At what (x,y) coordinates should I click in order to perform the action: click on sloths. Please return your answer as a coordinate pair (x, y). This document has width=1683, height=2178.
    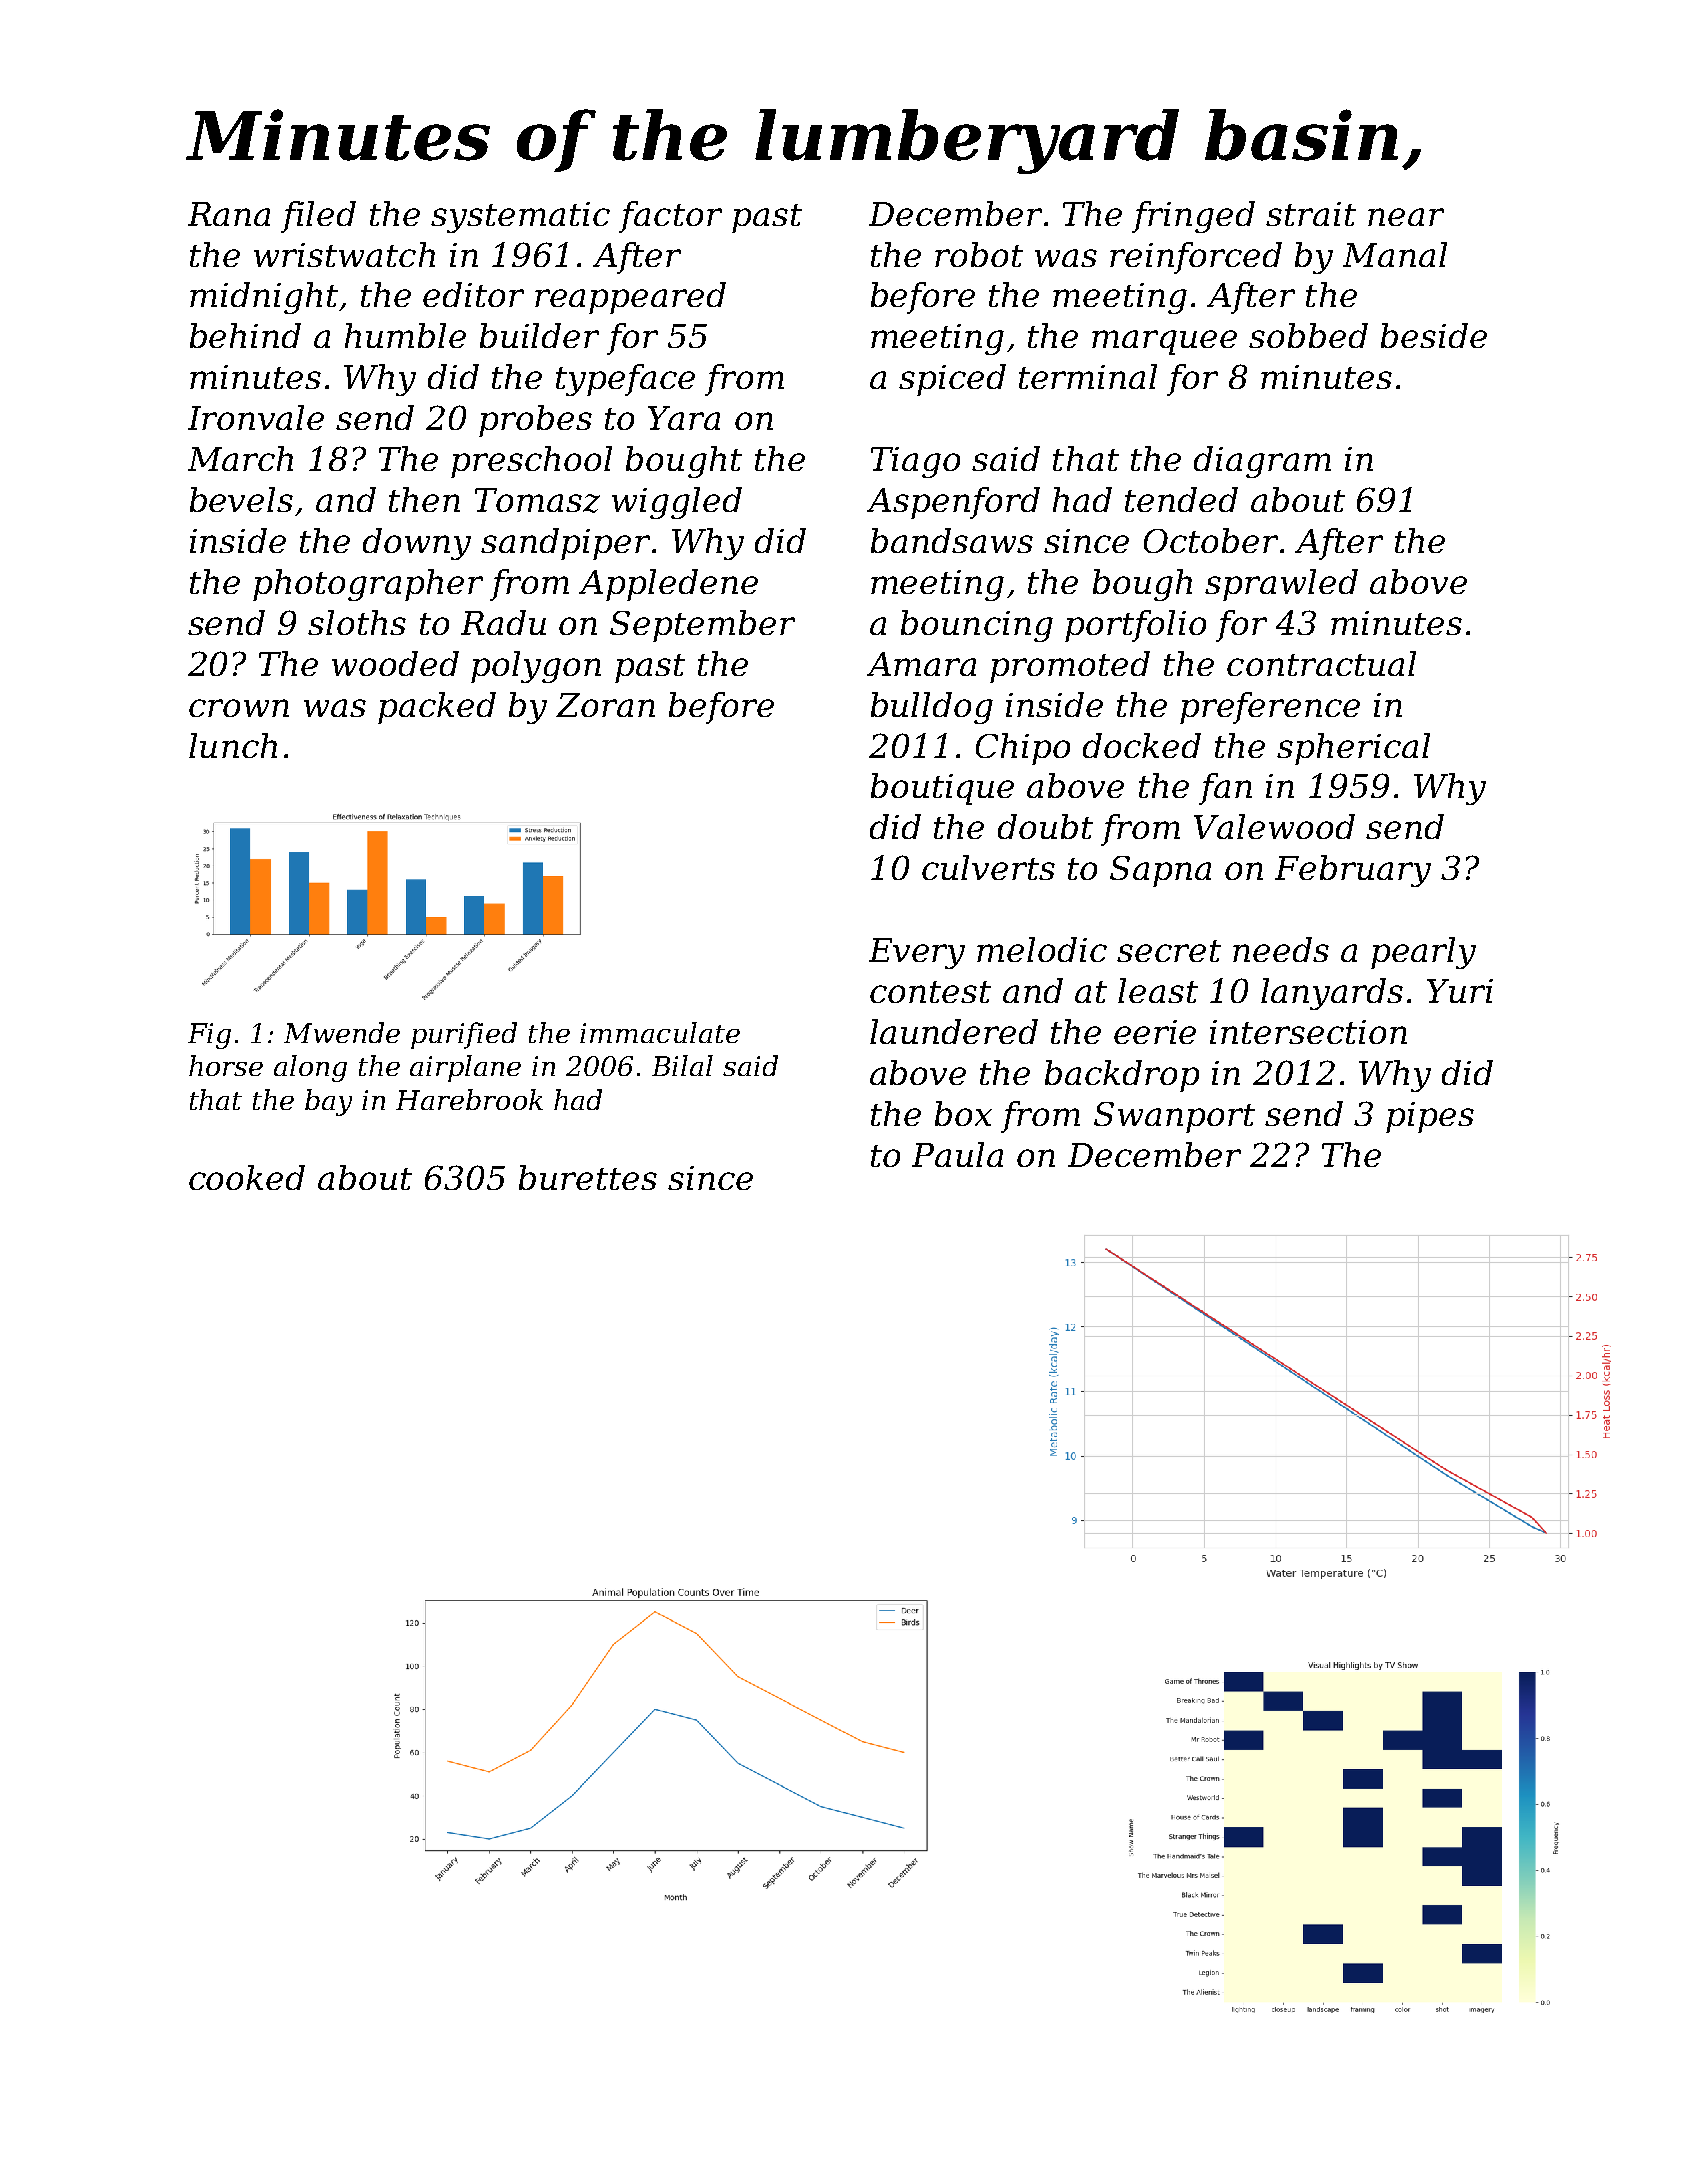
    Looking at the image, I should click on (357, 622).
